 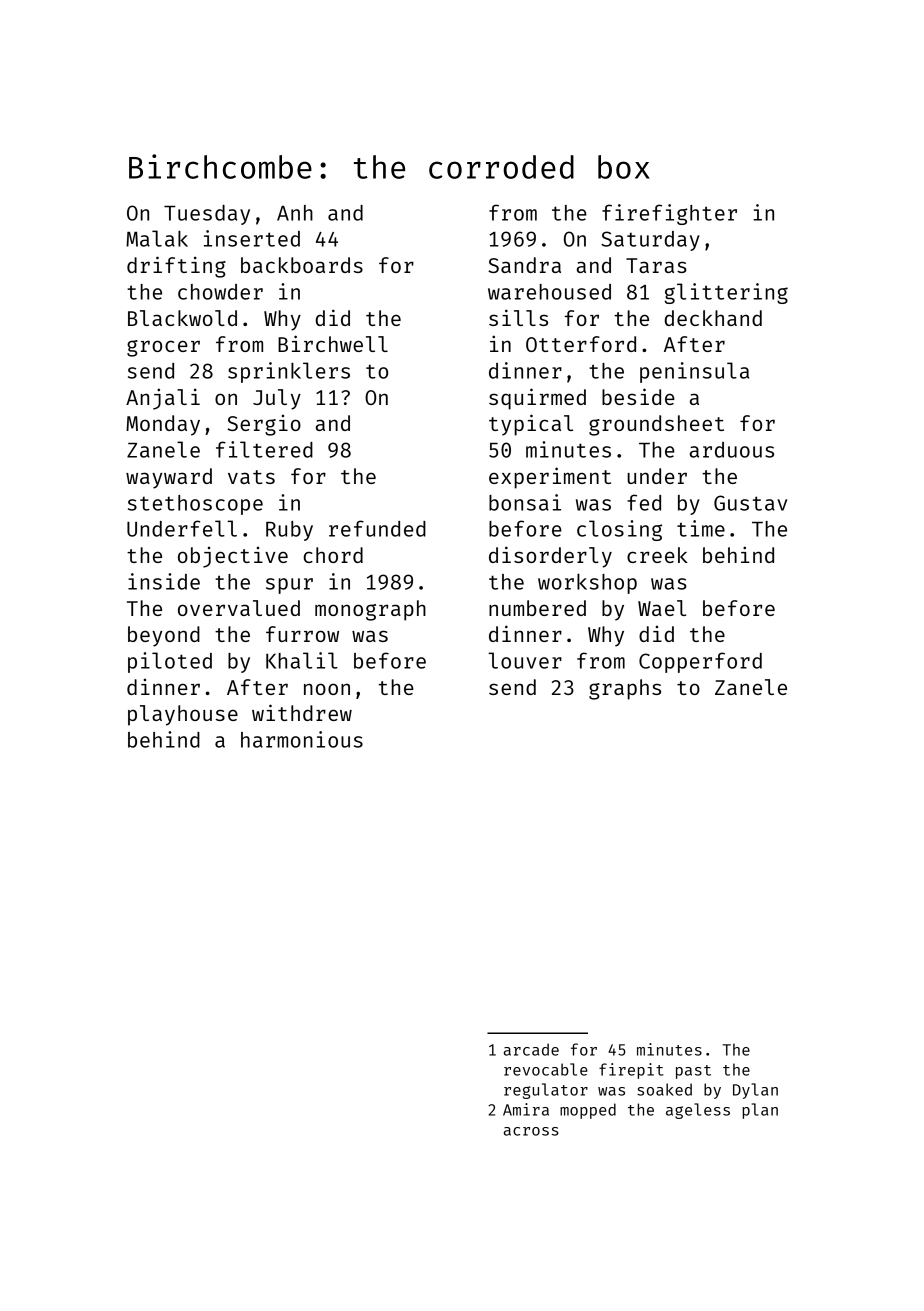 What do you see at coordinates (625, 689) in the screenshot?
I see `graphs` at bounding box center [625, 689].
